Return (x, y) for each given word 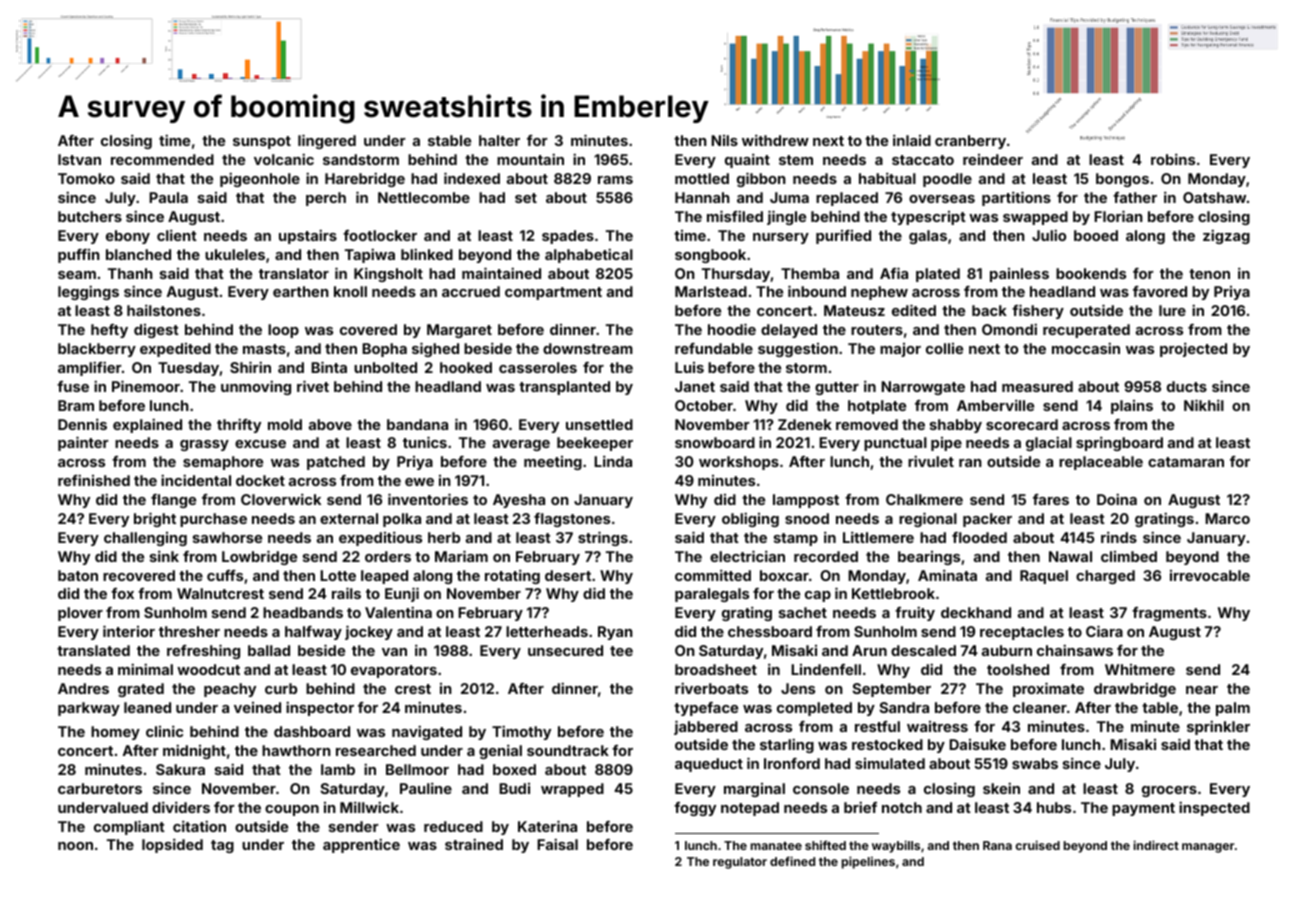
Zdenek (805, 424)
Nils (724, 140)
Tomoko (86, 178)
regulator (740, 863)
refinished (94, 480)
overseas (942, 199)
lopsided (172, 845)
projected (1193, 349)
